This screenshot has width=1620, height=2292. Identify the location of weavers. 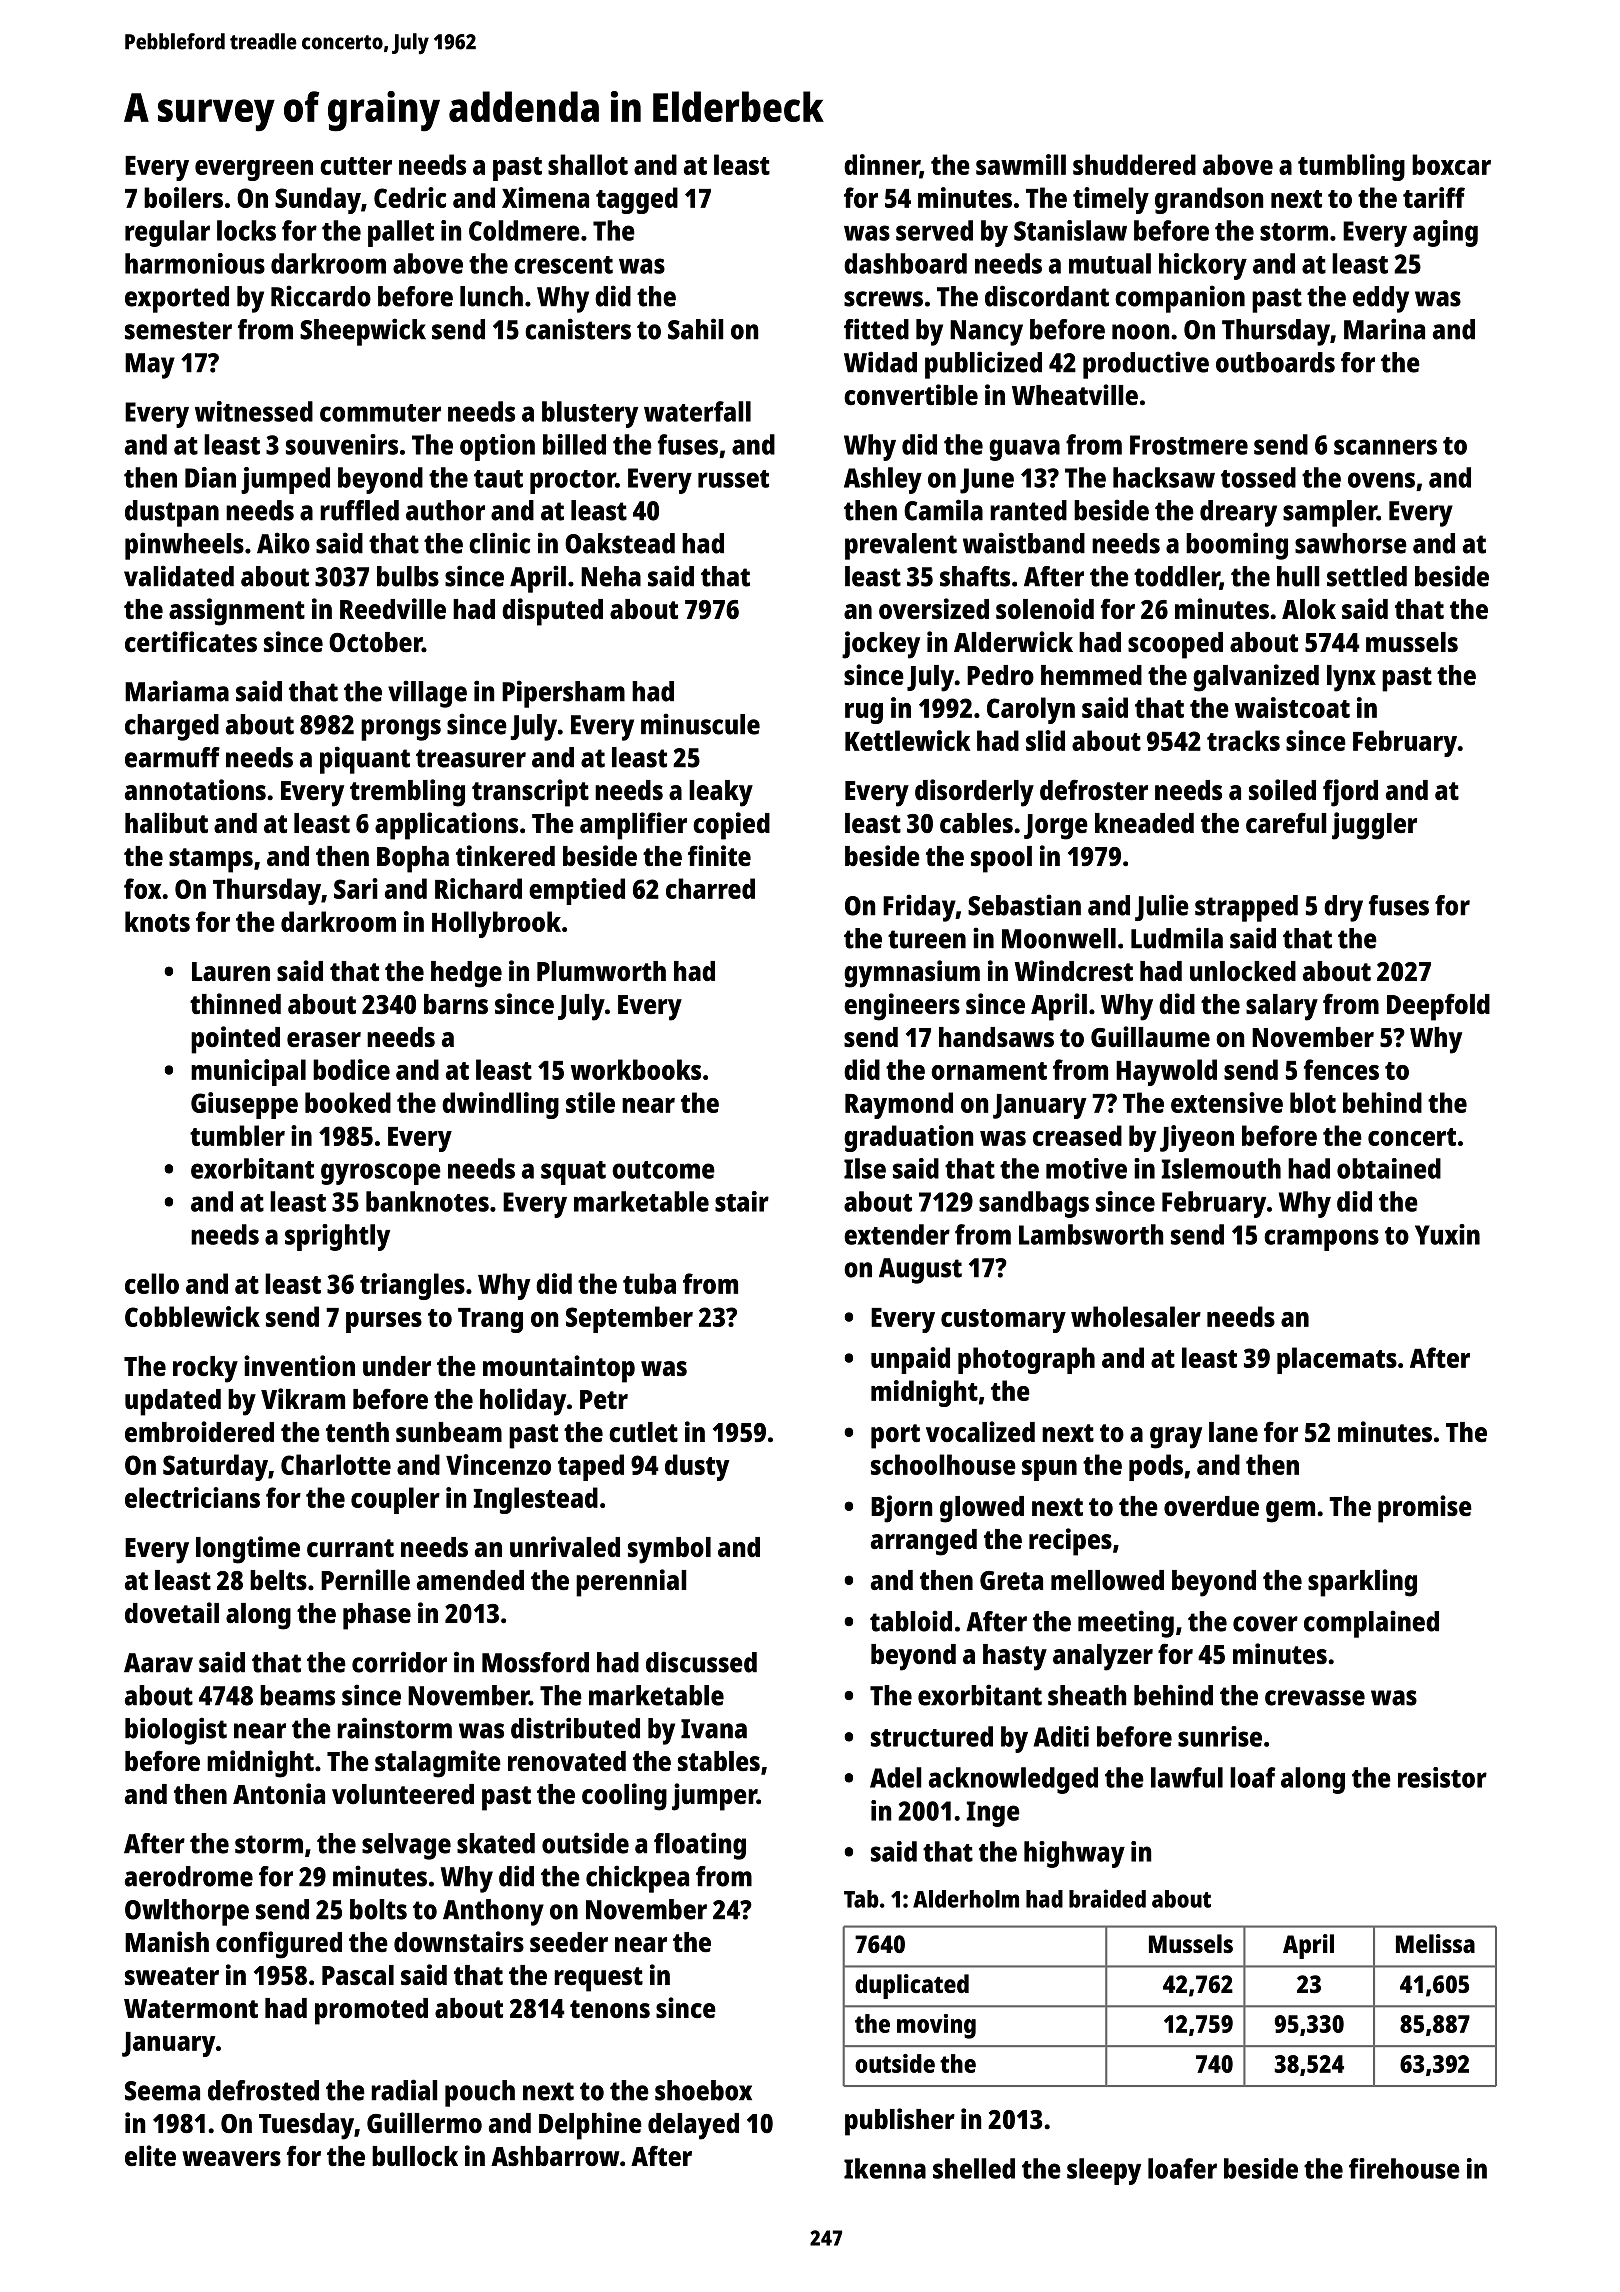
(231, 2158).
